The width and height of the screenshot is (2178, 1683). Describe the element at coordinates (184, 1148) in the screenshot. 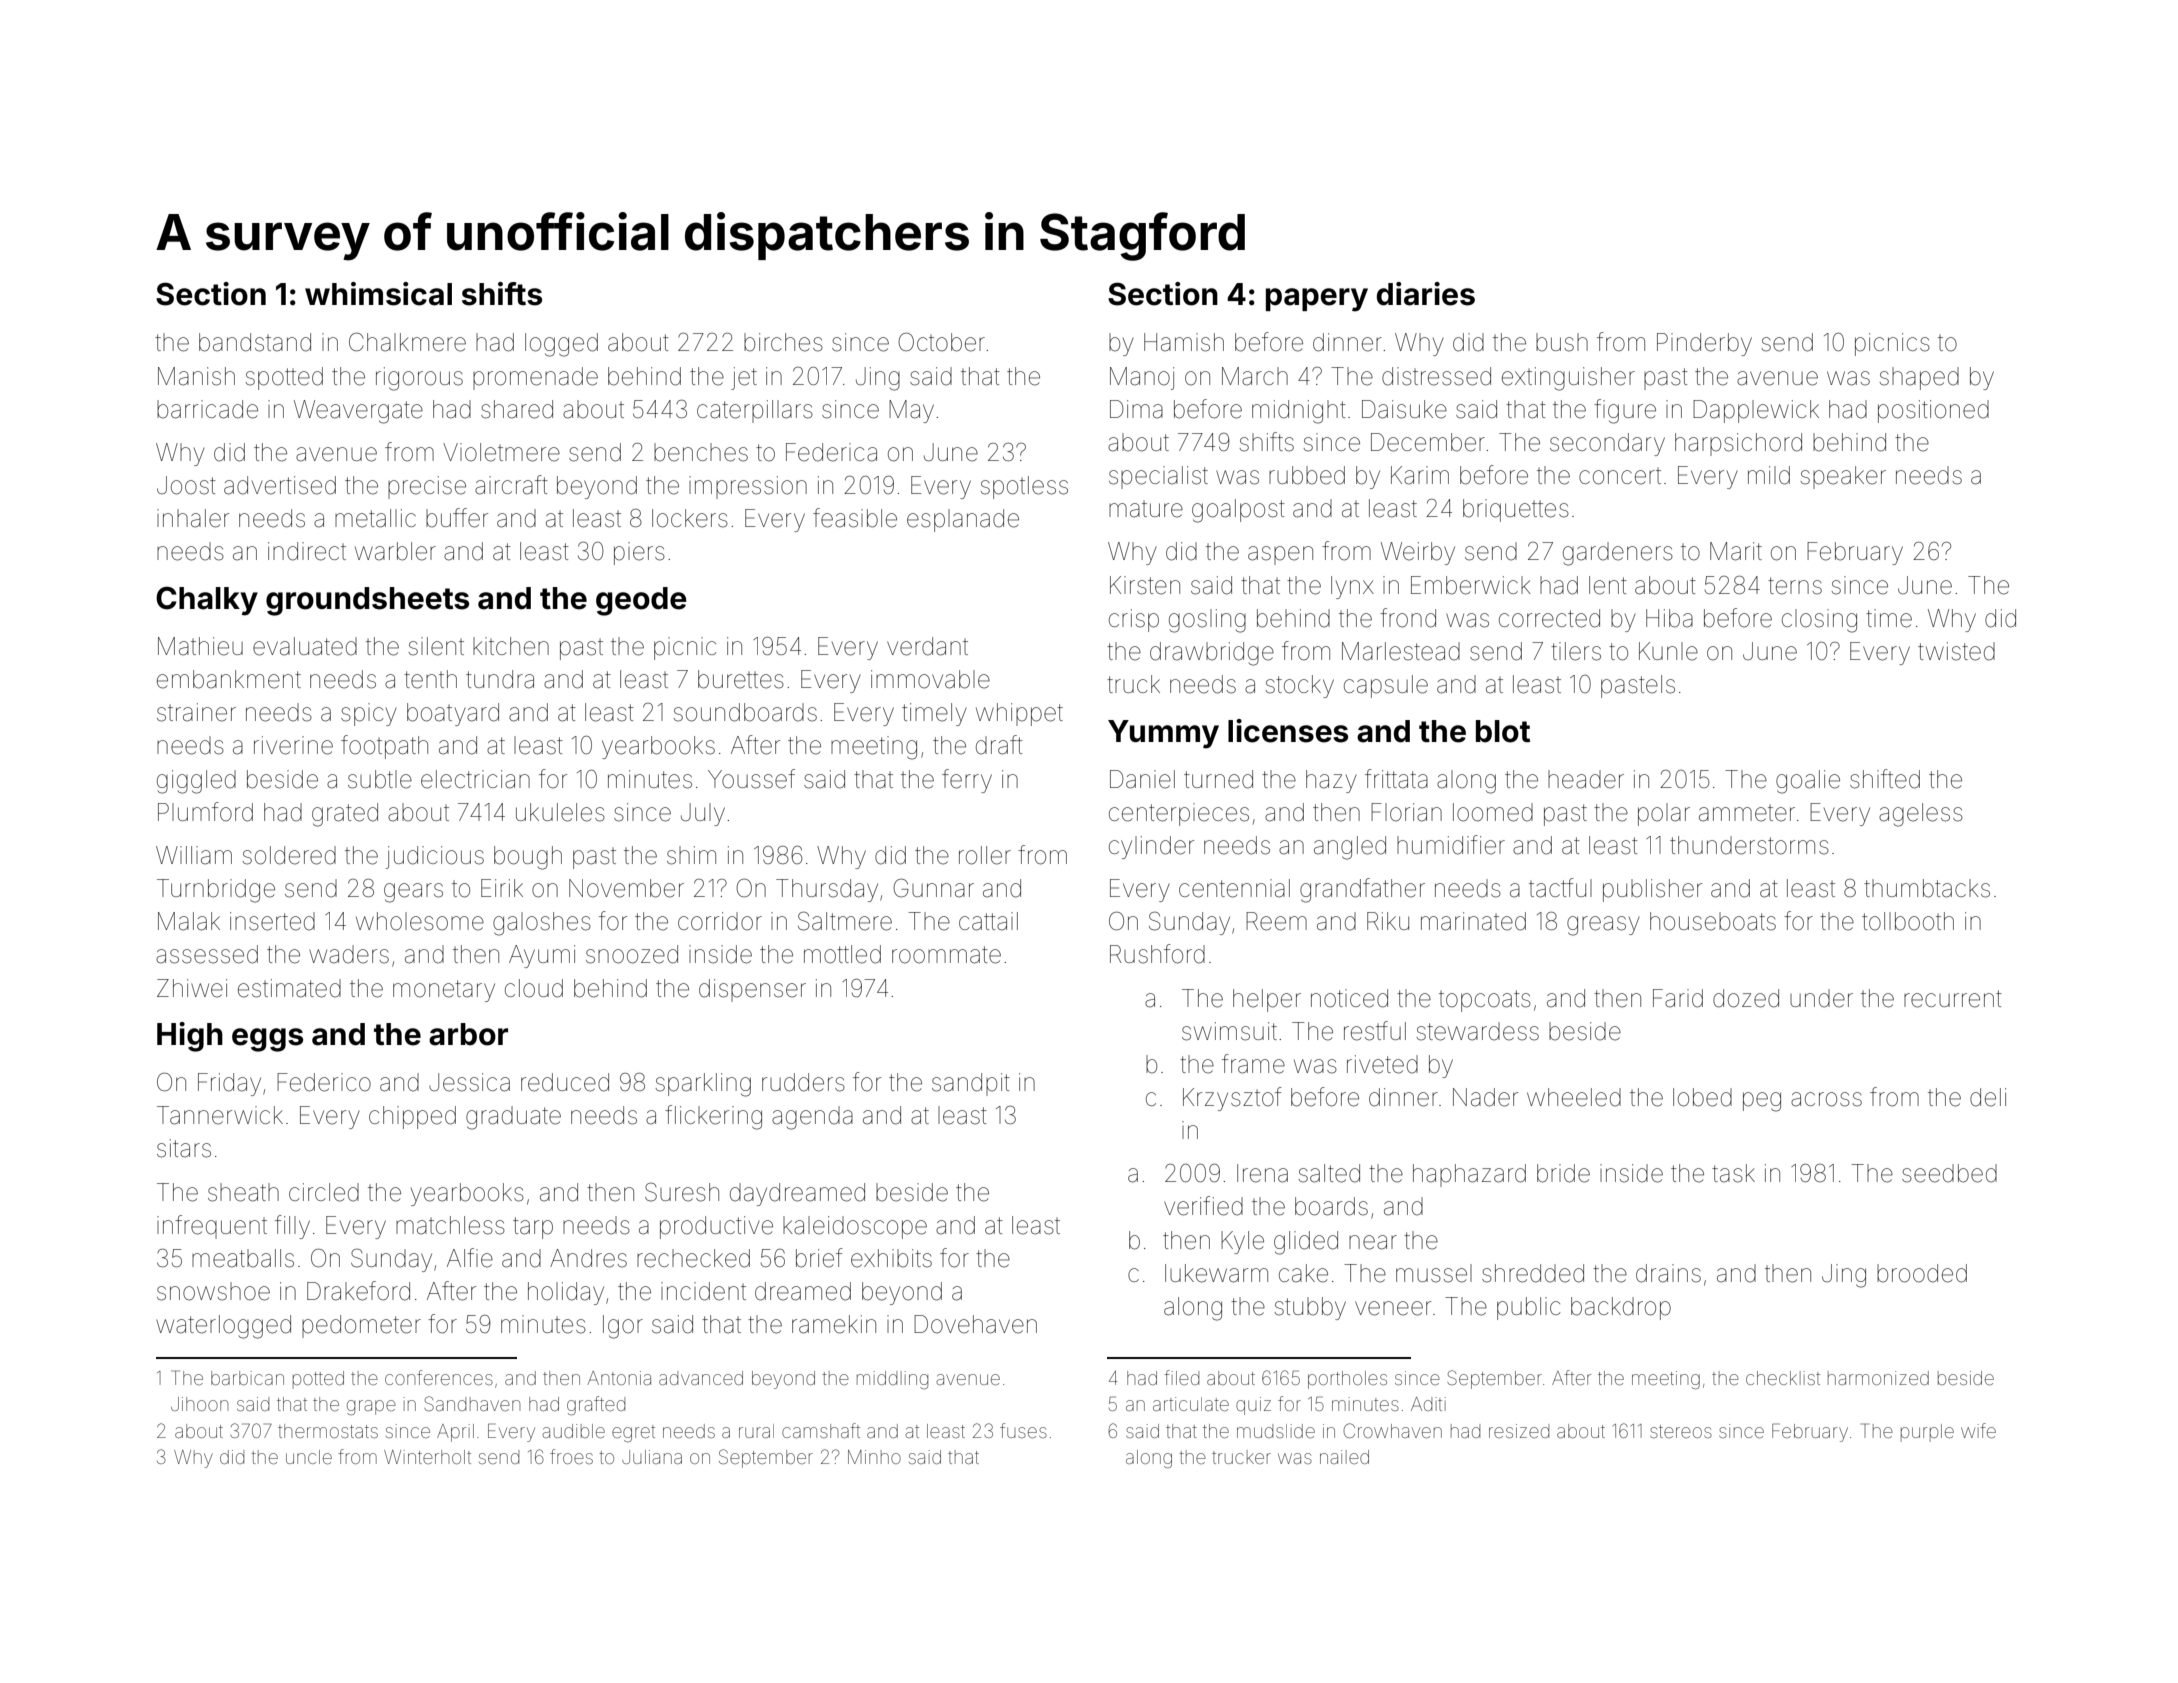

I see `sitars` at that location.
